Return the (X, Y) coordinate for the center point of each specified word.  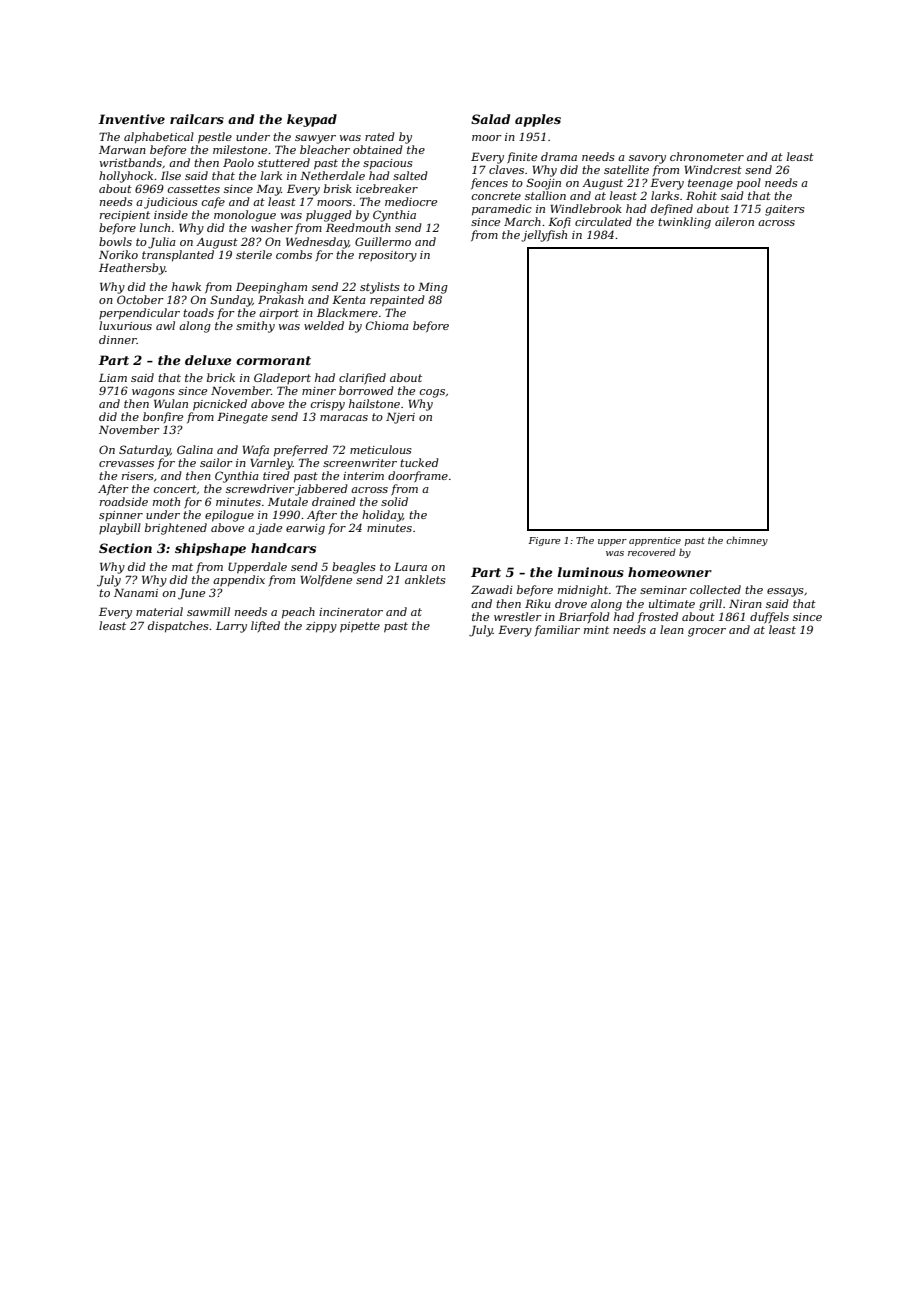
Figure (545, 541)
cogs (432, 393)
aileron (734, 221)
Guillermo (383, 241)
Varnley (271, 464)
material (159, 611)
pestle (215, 138)
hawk (186, 286)
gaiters (785, 210)
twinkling (684, 223)
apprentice (655, 541)
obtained (378, 149)
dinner (118, 339)
